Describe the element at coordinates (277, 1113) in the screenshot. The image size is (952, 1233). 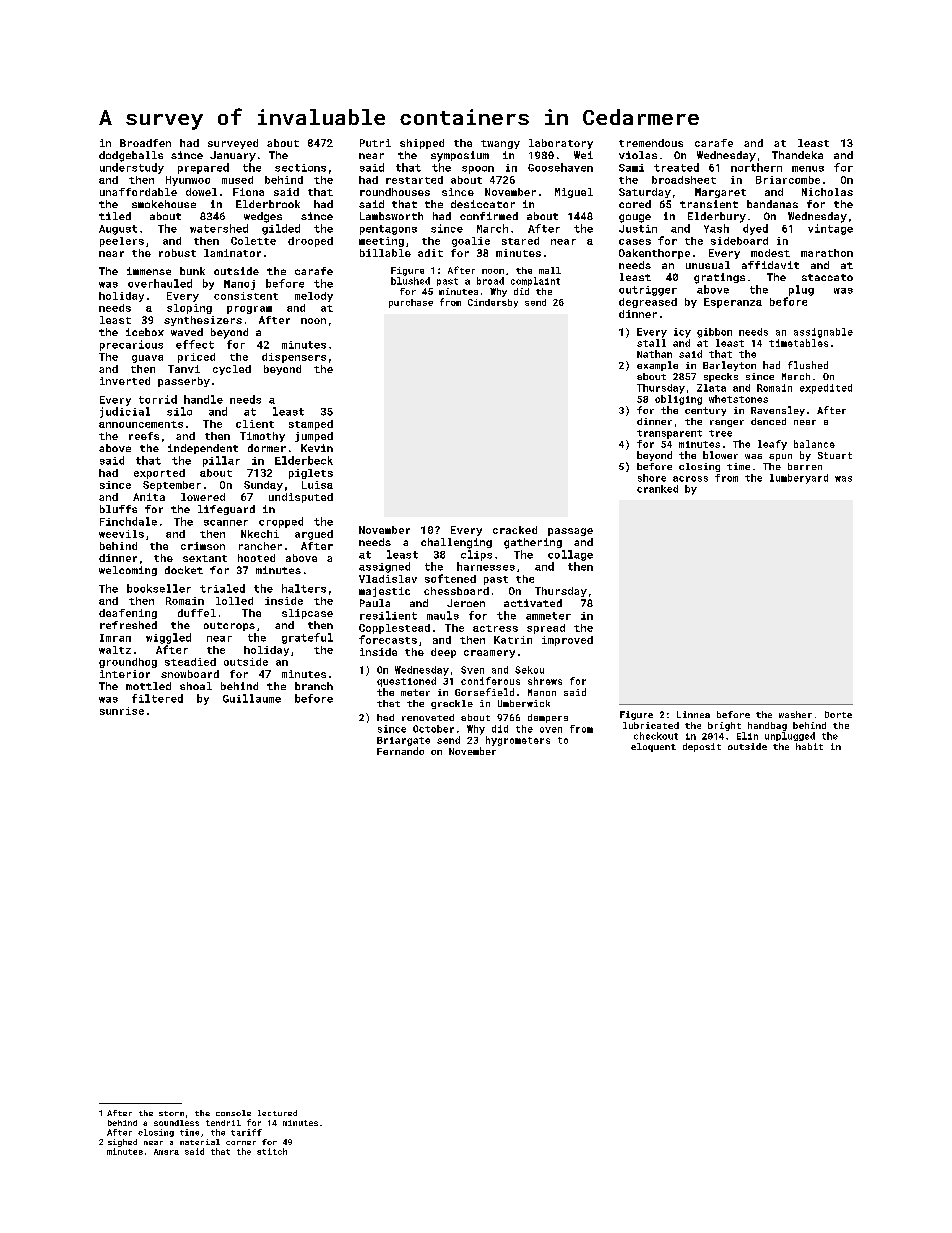
I see `lectured` at that location.
